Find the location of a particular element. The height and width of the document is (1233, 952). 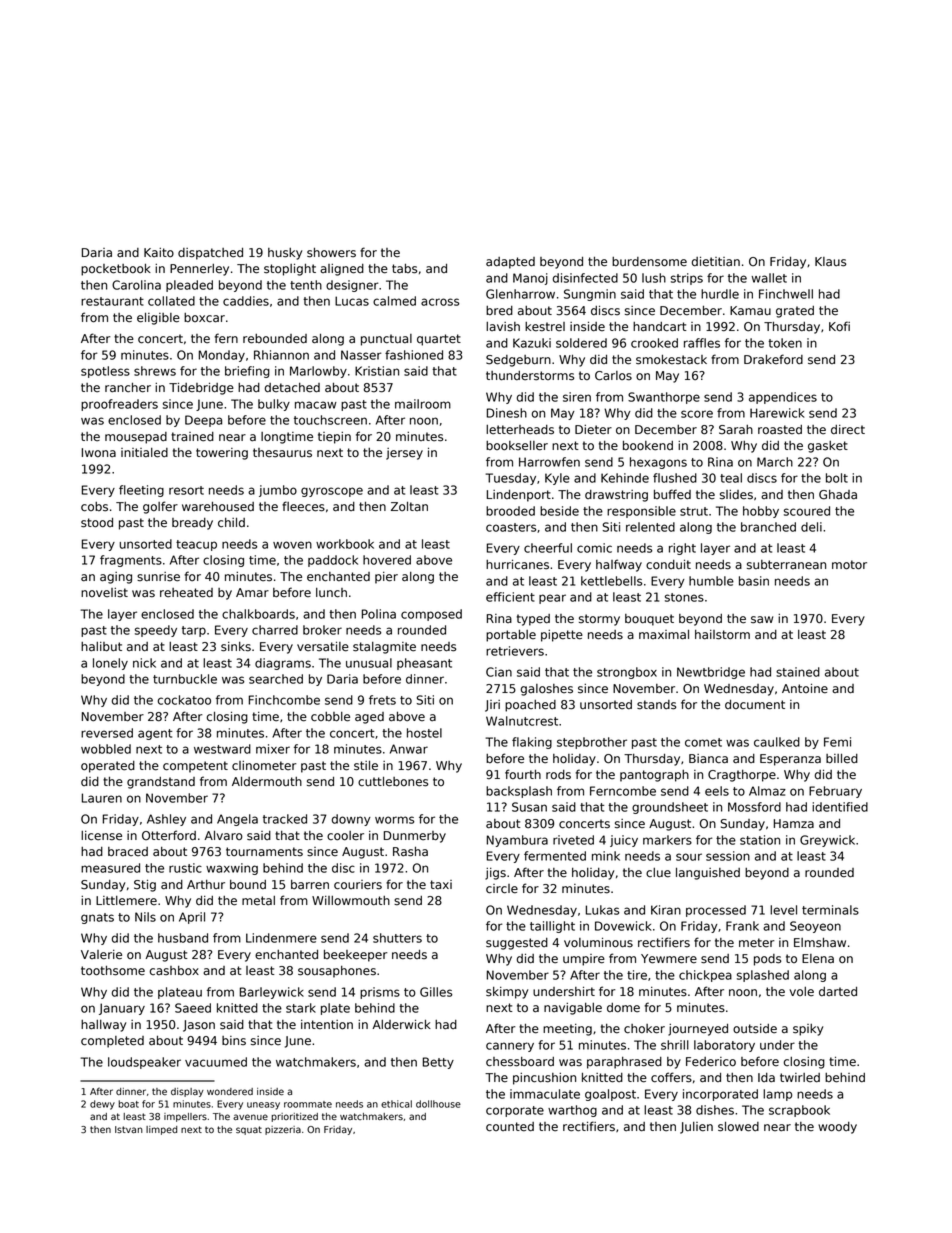

January is located at coordinates (122, 1009).
